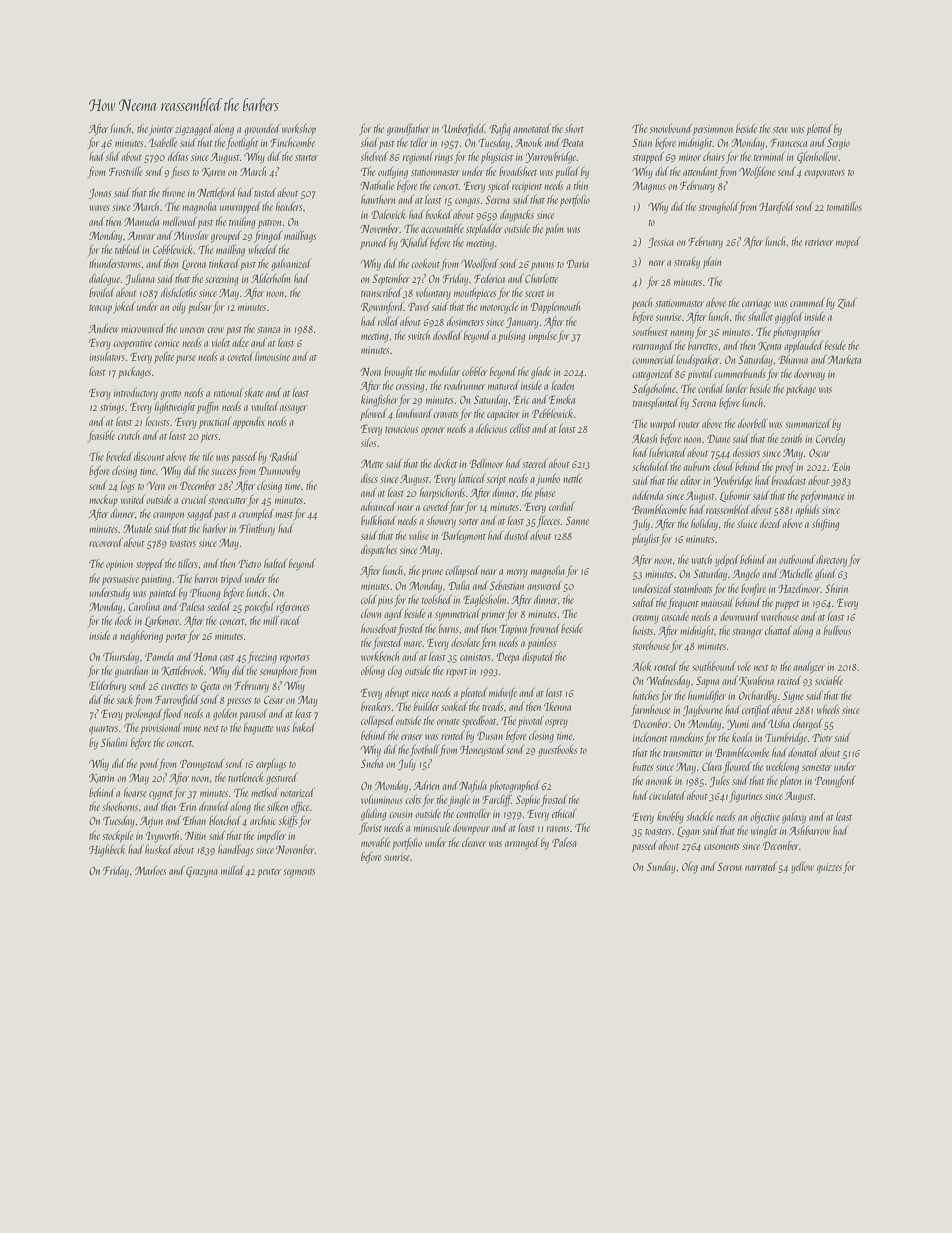  Describe the element at coordinates (103, 500) in the screenshot. I see `mockup` at that location.
